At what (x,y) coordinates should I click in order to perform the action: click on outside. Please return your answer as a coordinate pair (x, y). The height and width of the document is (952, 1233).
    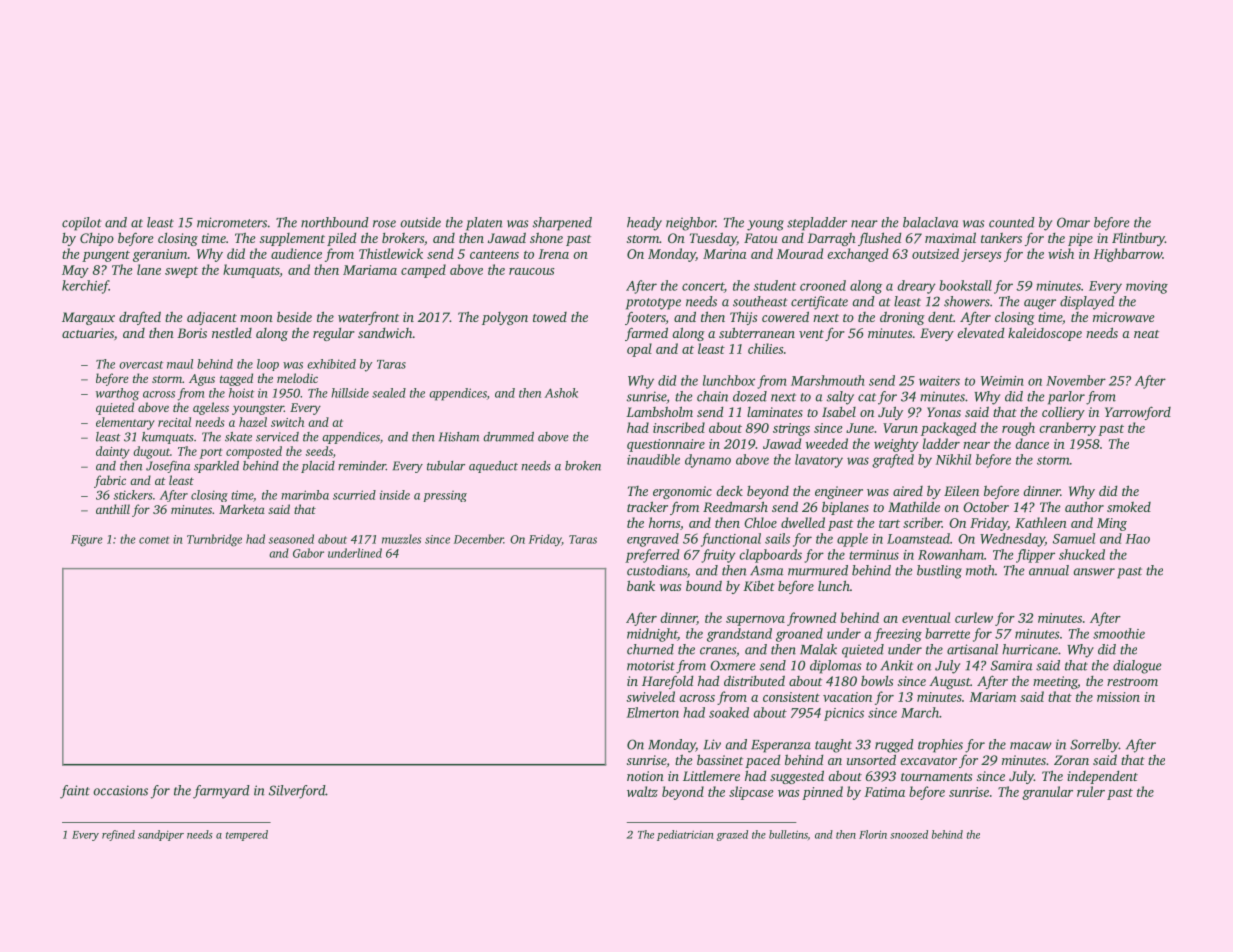
    Looking at the image, I should click on (420, 222).
